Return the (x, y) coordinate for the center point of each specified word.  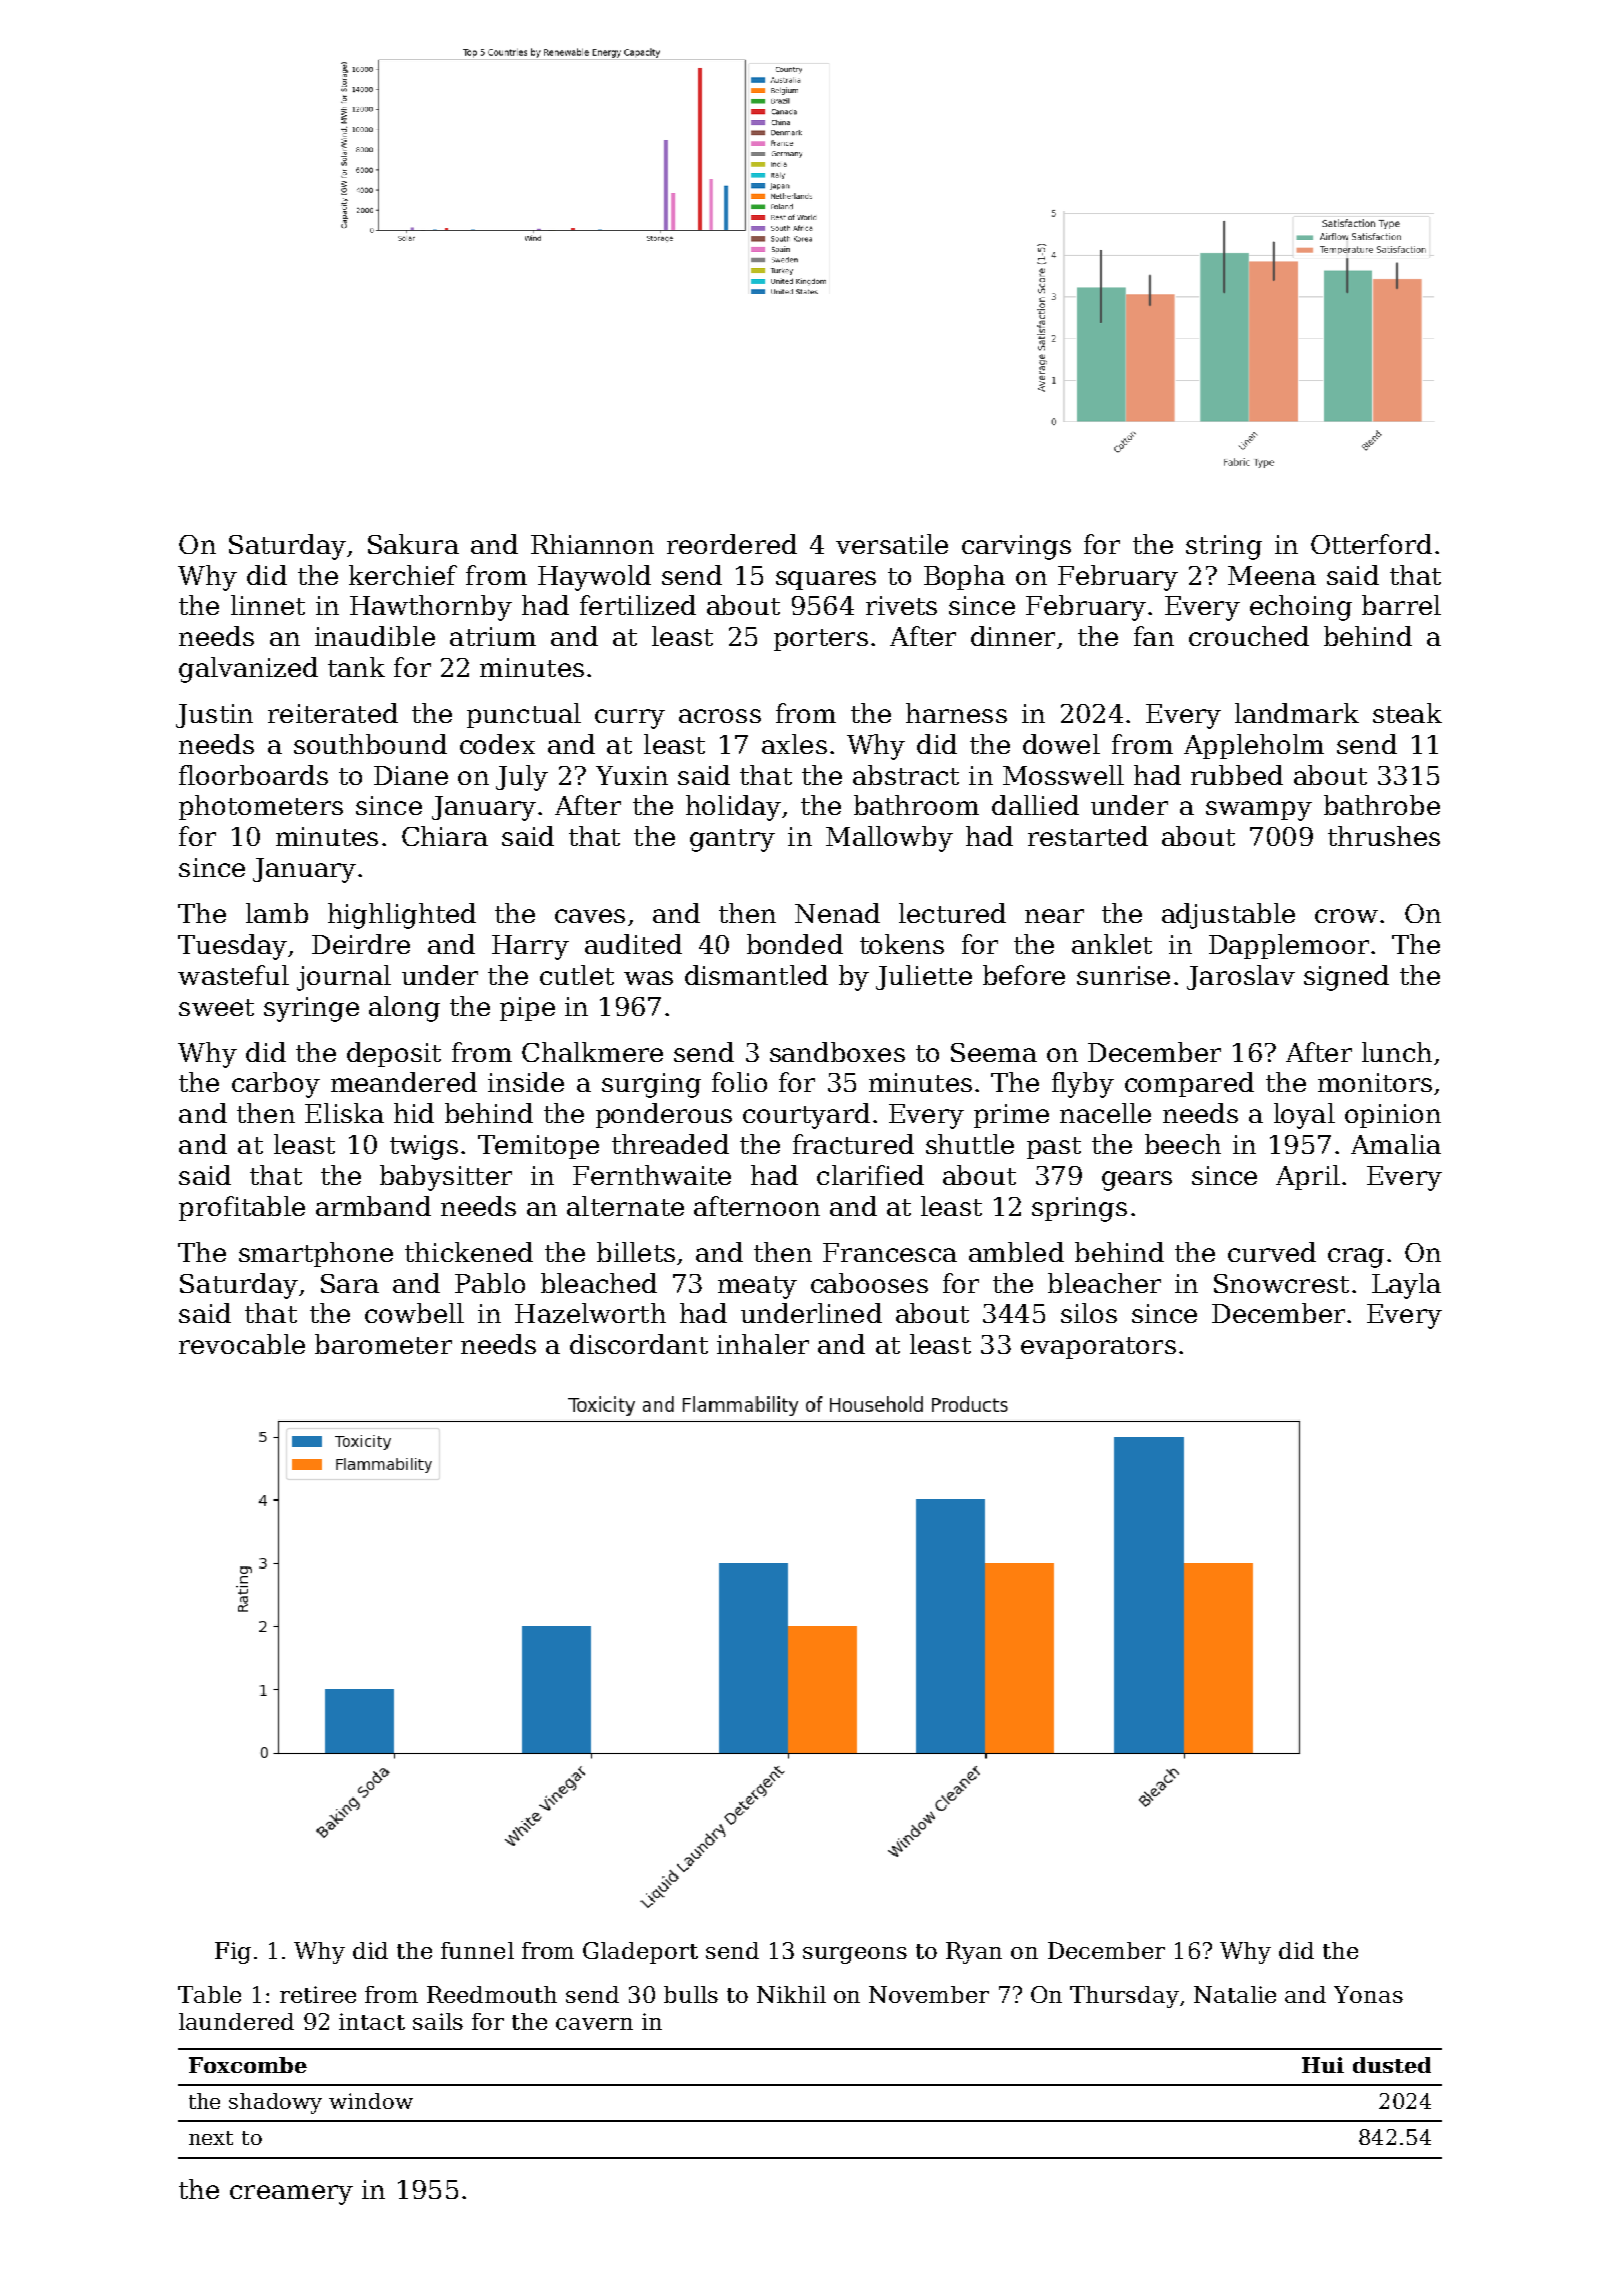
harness (956, 713)
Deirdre (361, 944)
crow (1346, 916)
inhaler (763, 1344)
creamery (291, 2195)
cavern (594, 2024)
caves (590, 916)
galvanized (248, 670)
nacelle (1105, 1113)
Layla (1406, 1286)
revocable (242, 1344)
